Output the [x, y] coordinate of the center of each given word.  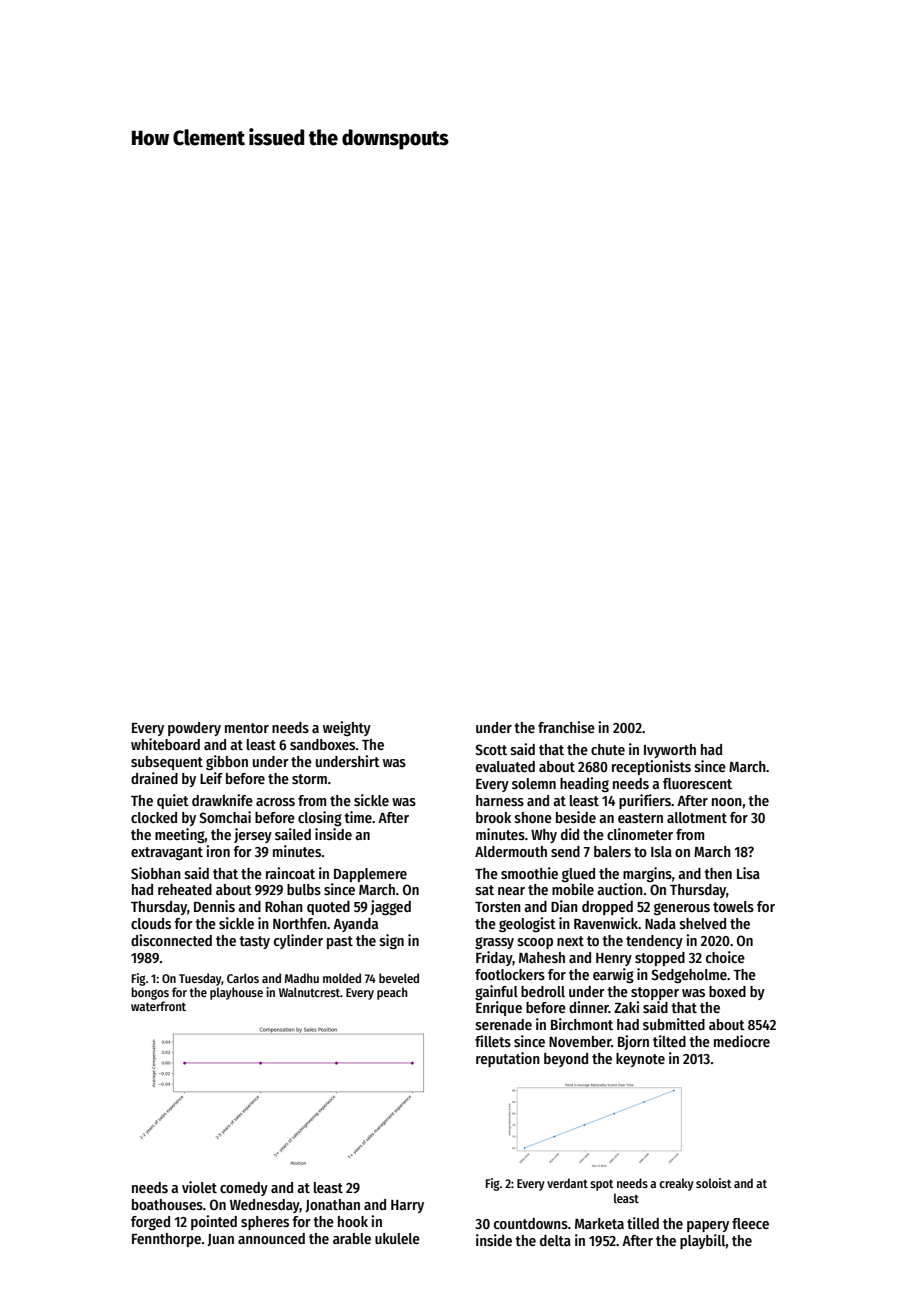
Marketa [599, 1223]
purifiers [645, 801]
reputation [508, 1059]
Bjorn [633, 1042]
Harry [407, 1206]
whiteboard [165, 744]
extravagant [167, 853]
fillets [493, 1041]
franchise [566, 727]
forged [150, 1223]
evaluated [505, 766]
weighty [347, 728]
